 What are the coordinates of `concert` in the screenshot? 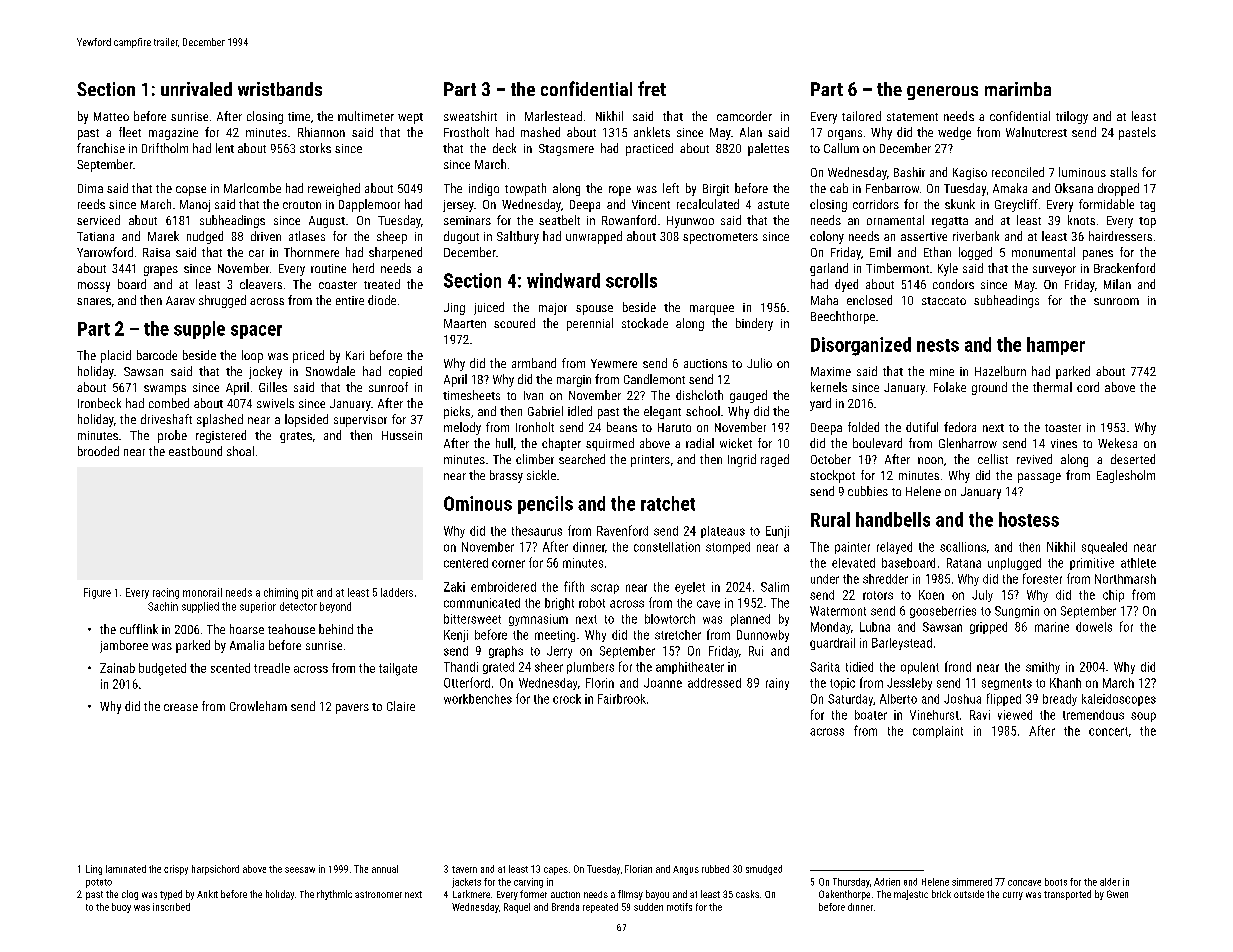 It's located at (1108, 731).
